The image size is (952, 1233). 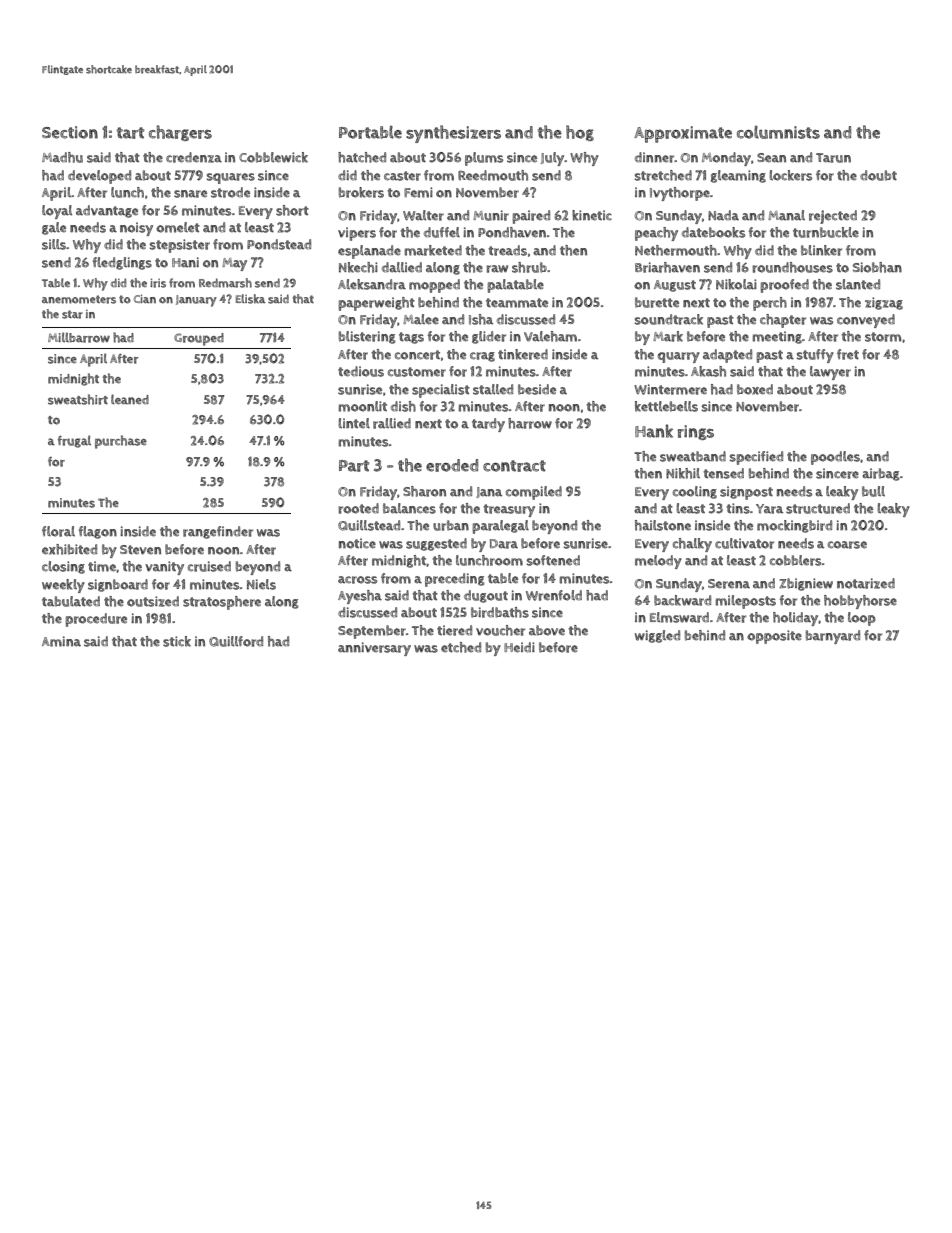 What do you see at coordinates (61, 641) in the page?
I see `Amina` at bounding box center [61, 641].
